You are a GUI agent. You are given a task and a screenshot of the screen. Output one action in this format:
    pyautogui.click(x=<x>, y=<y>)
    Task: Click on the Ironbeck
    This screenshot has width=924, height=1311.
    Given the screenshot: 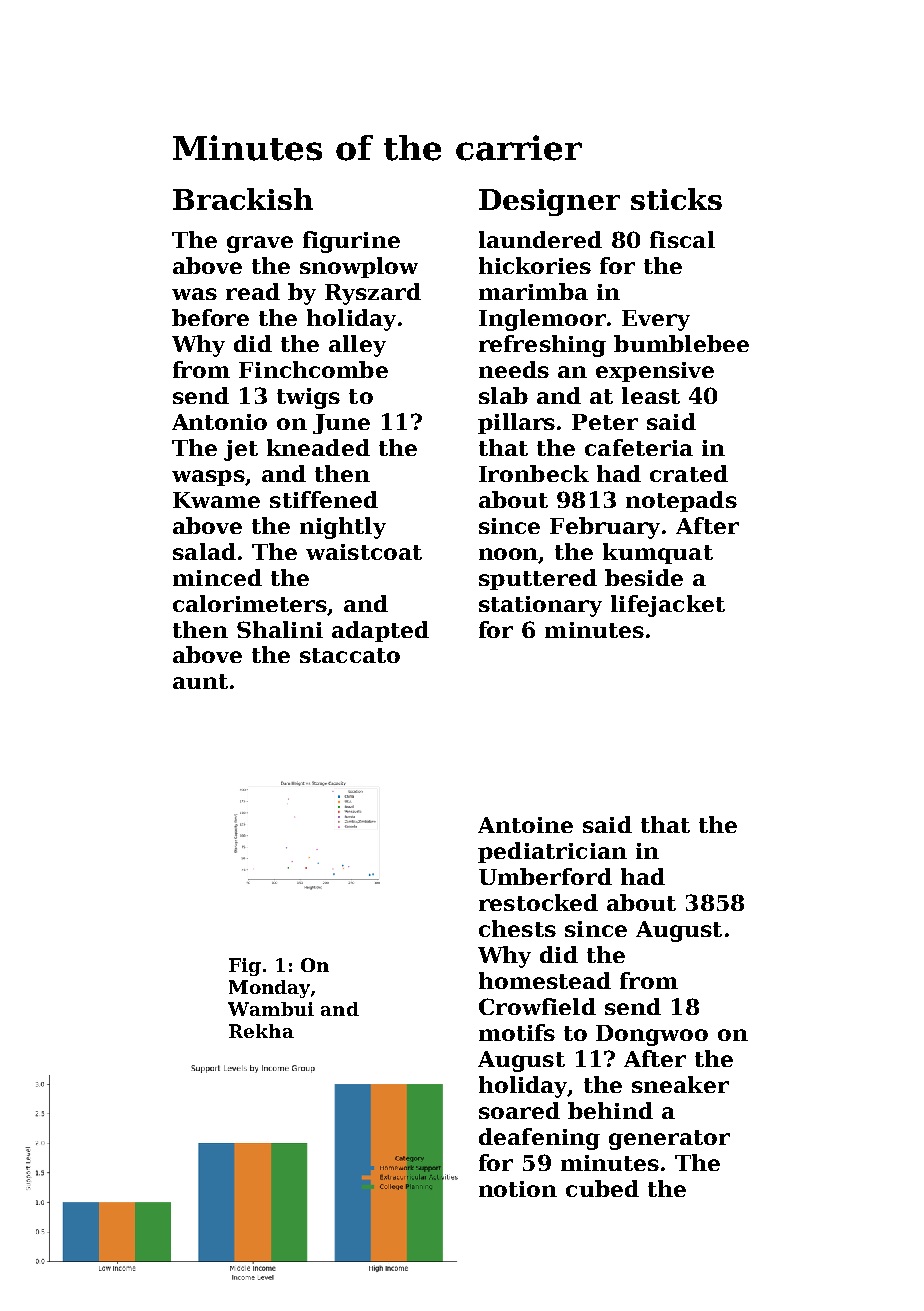 What is the action you would take?
    pyautogui.click(x=534, y=473)
